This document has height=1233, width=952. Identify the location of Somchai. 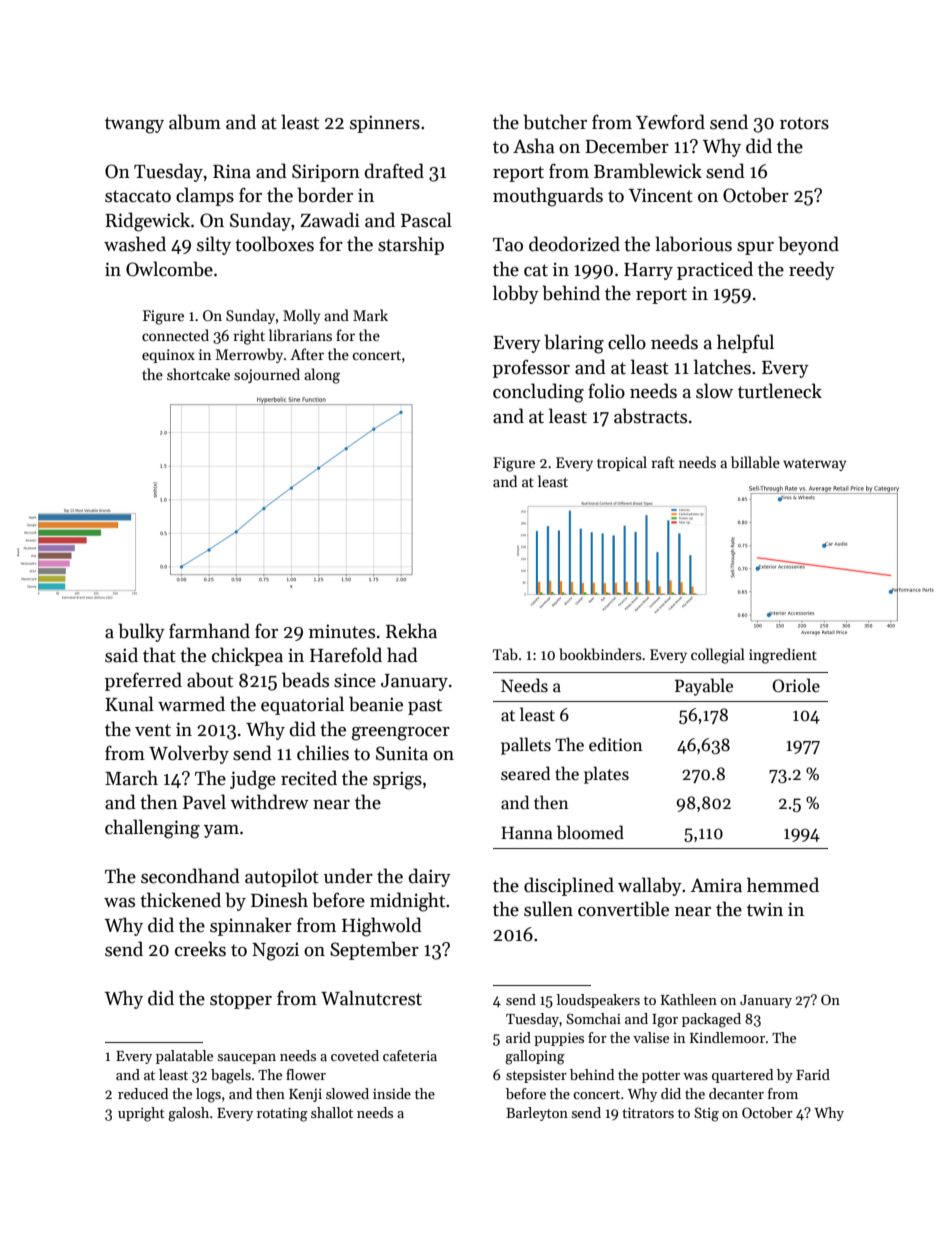
(593, 1018).
